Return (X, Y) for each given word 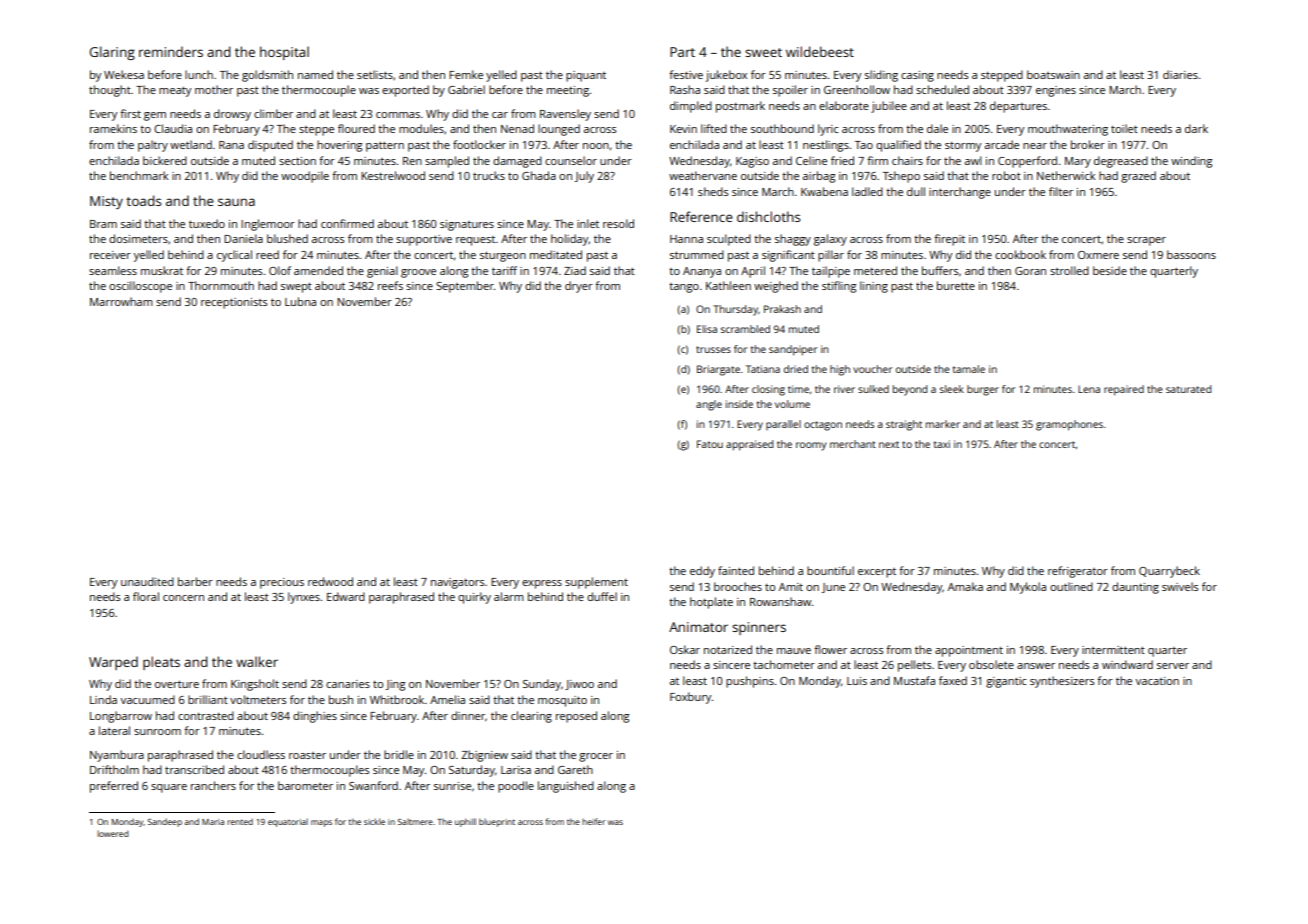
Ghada (539, 175)
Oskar (685, 649)
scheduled (942, 89)
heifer (593, 821)
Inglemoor (268, 225)
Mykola (1028, 588)
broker (1088, 144)
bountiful (830, 570)
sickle (374, 821)
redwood (330, 581)
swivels (1180, 586)
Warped (113, 663)
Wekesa (124, 74)
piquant (586, 76)
